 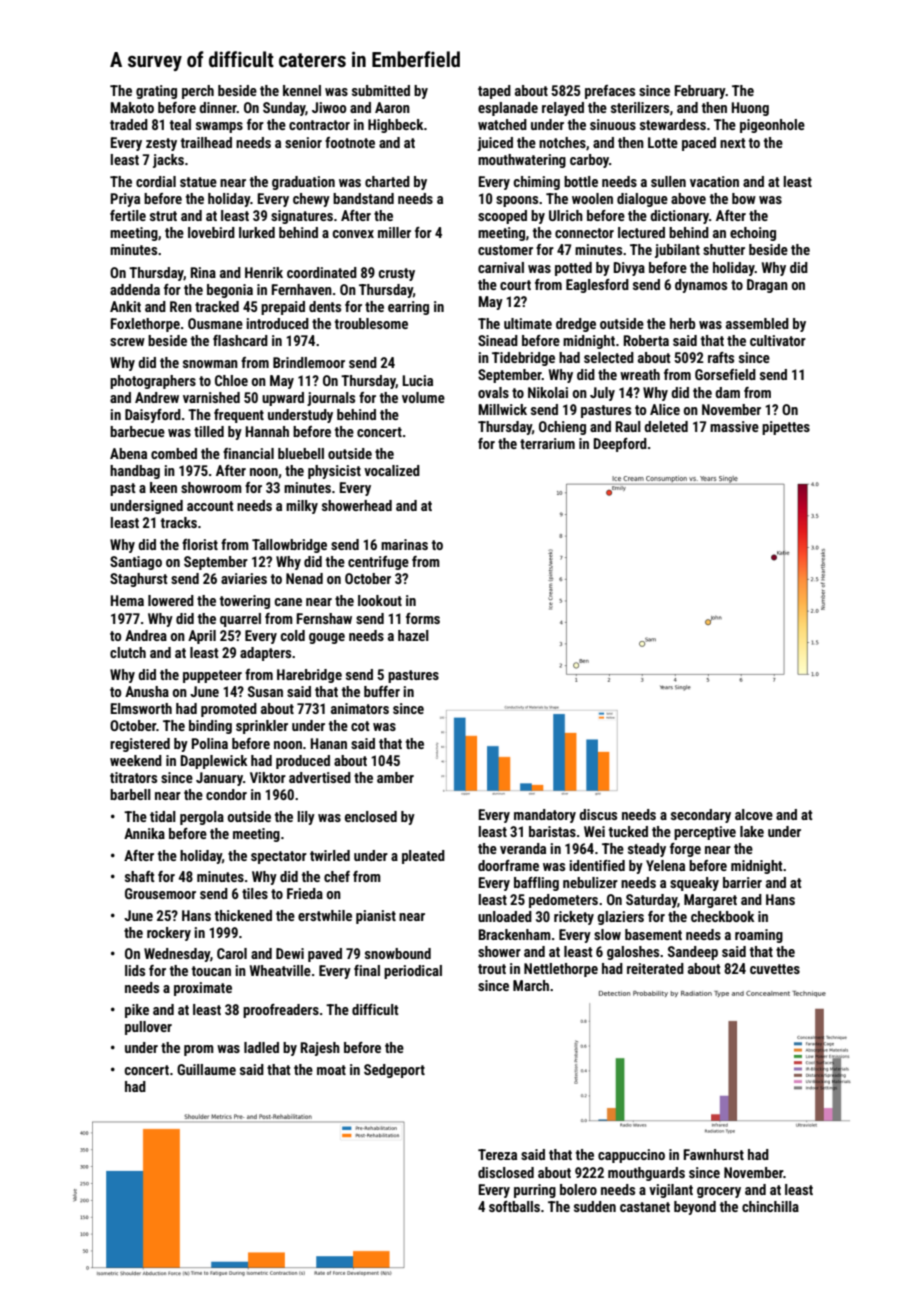 What do you see at coordinates (753, 234) in the image?
I see `echoing` at bounding box center [753, 234].
